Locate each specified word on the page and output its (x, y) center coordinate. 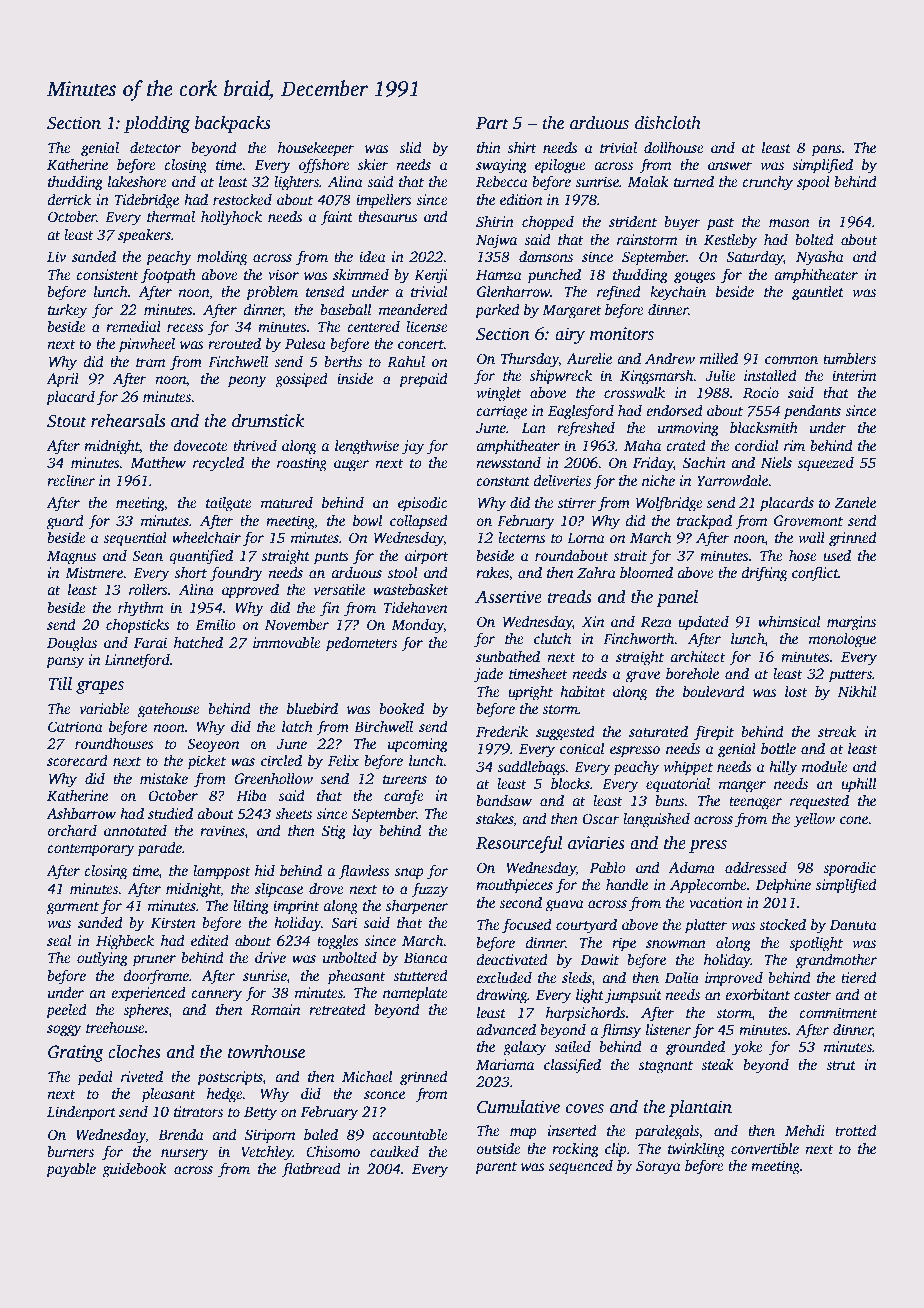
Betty (260, 1113)
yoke (747, 1048)
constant (503, 481)
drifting (764, 574)
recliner (71, 480)
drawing (502, 996)
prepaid (423, 380)
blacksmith (764, 427)
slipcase (279, 890)
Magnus (71, 558)
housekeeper (316, 149)
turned (694, 181)
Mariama (505, 1064)
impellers (384, 201)
